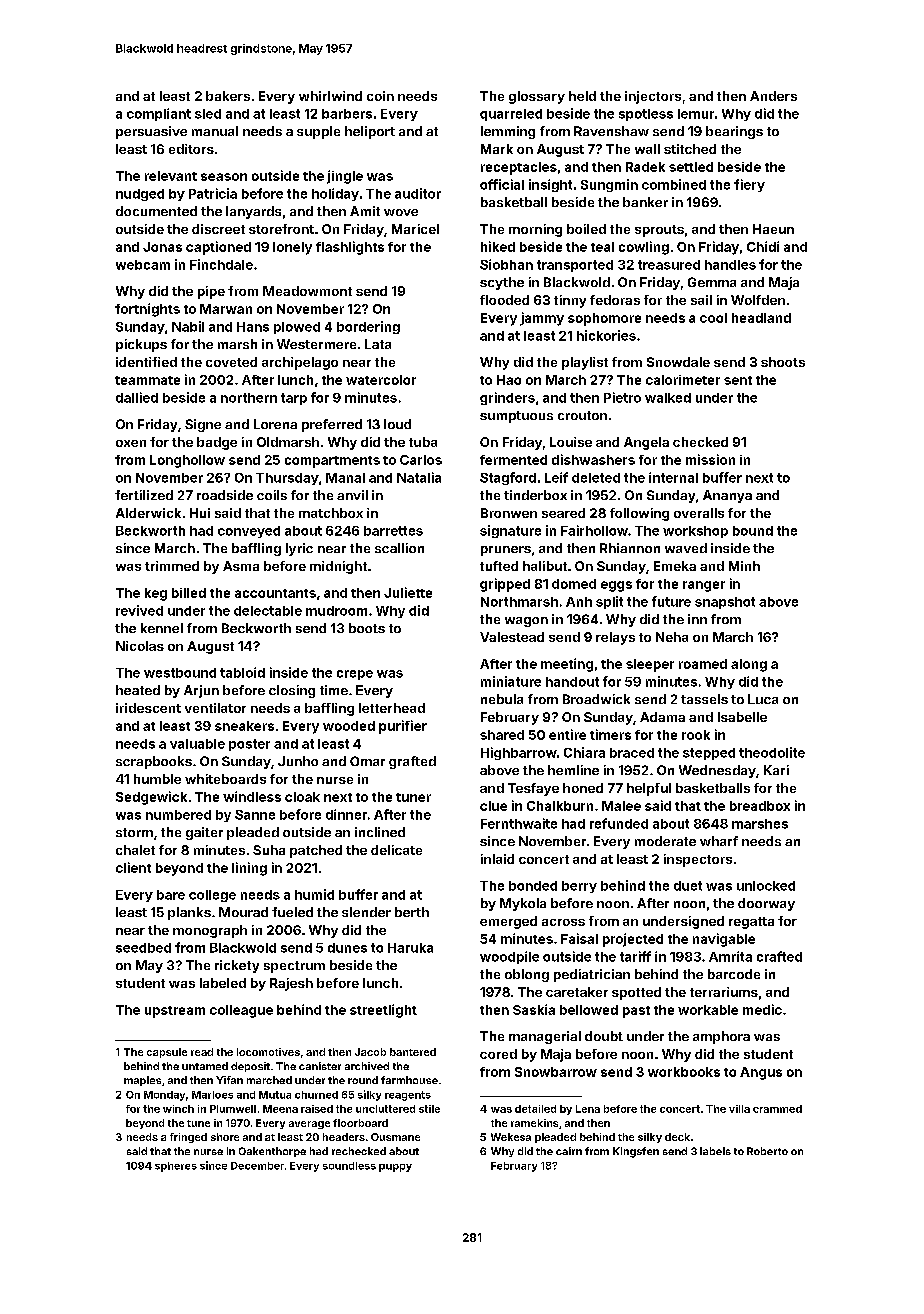 The width and height of the screenshot is (924, 1314). What do you see at coordinates (228, 96) in the screenshot?
I see `bakers` at bounding box center [228, 96].
